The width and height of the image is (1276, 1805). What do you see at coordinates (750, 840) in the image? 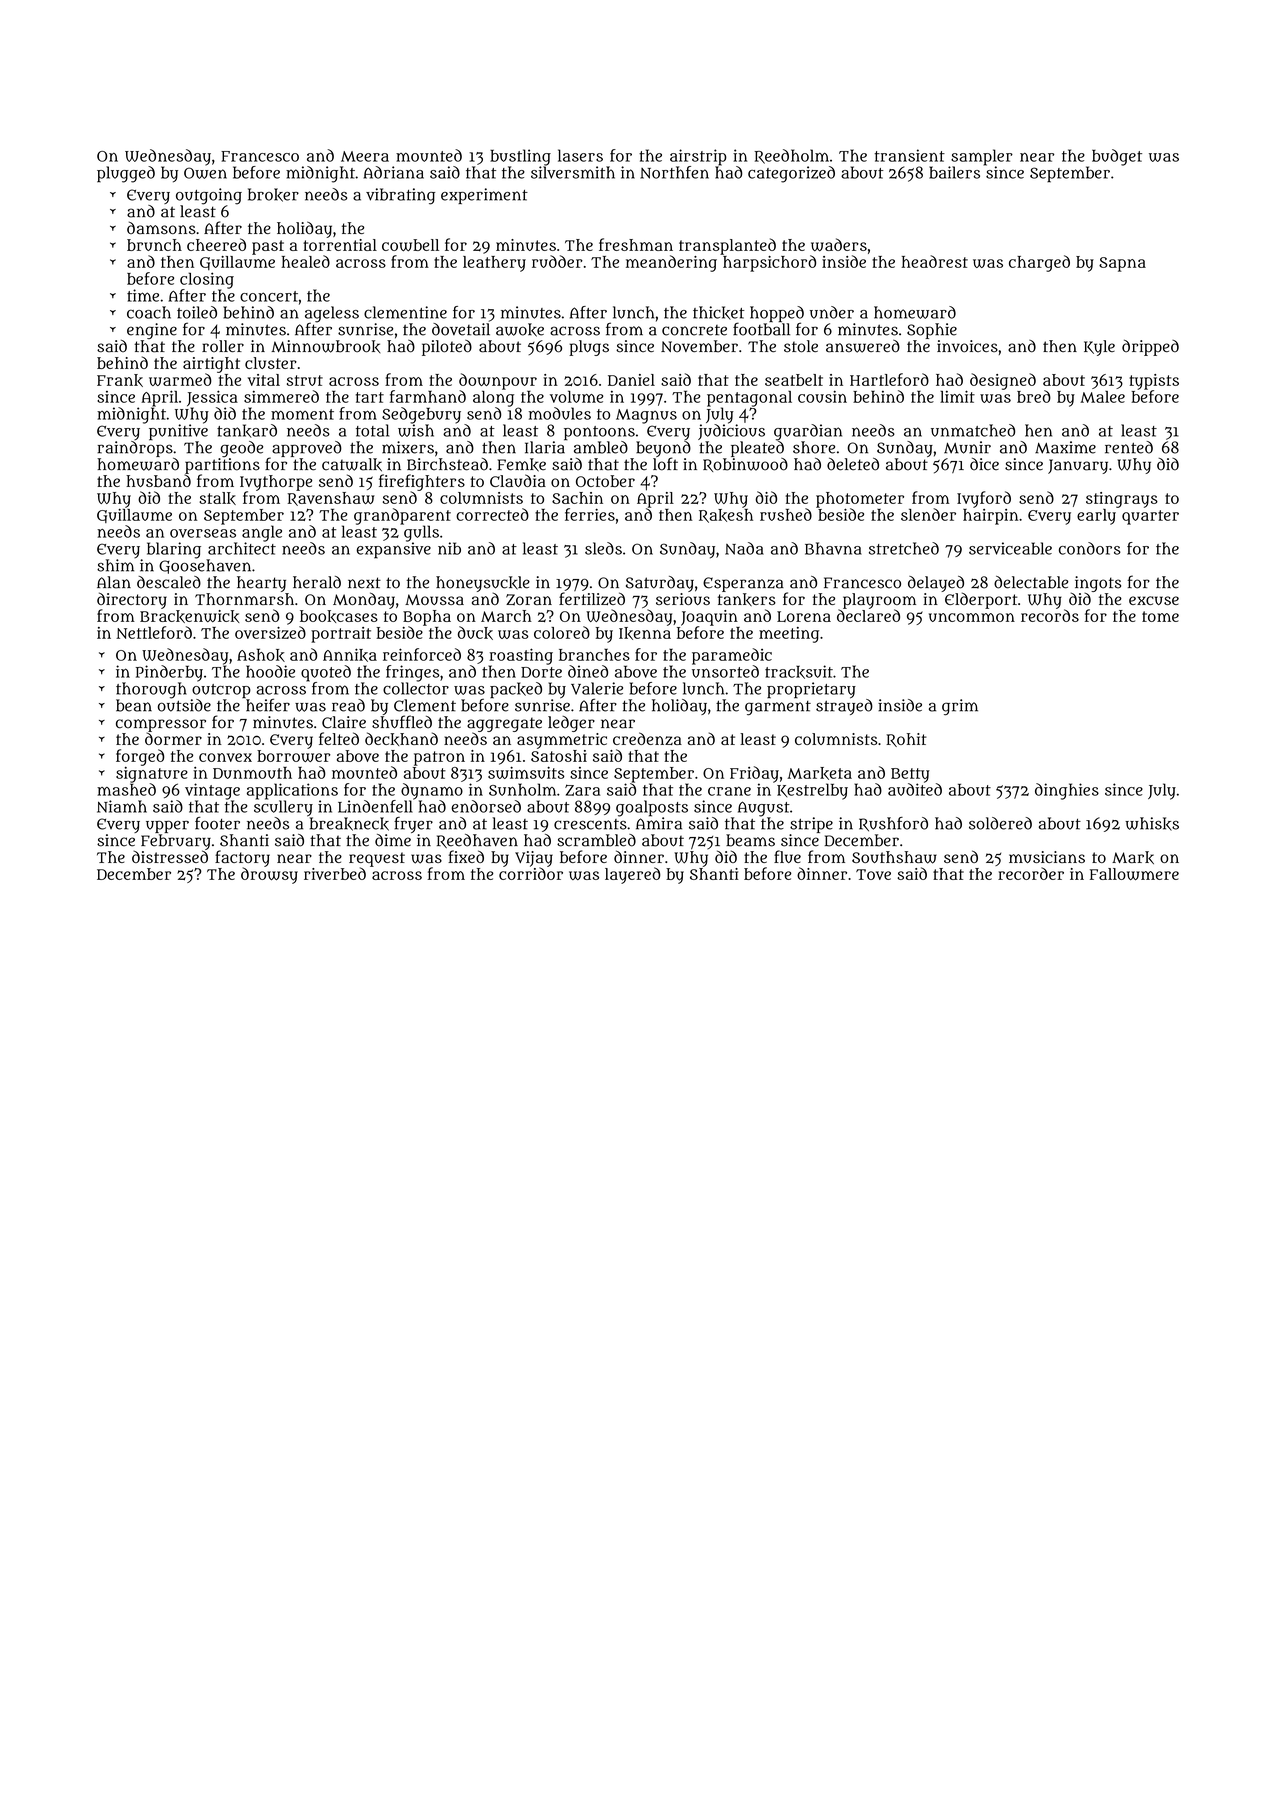
I see `beams` at bounding box center [750, 840].
